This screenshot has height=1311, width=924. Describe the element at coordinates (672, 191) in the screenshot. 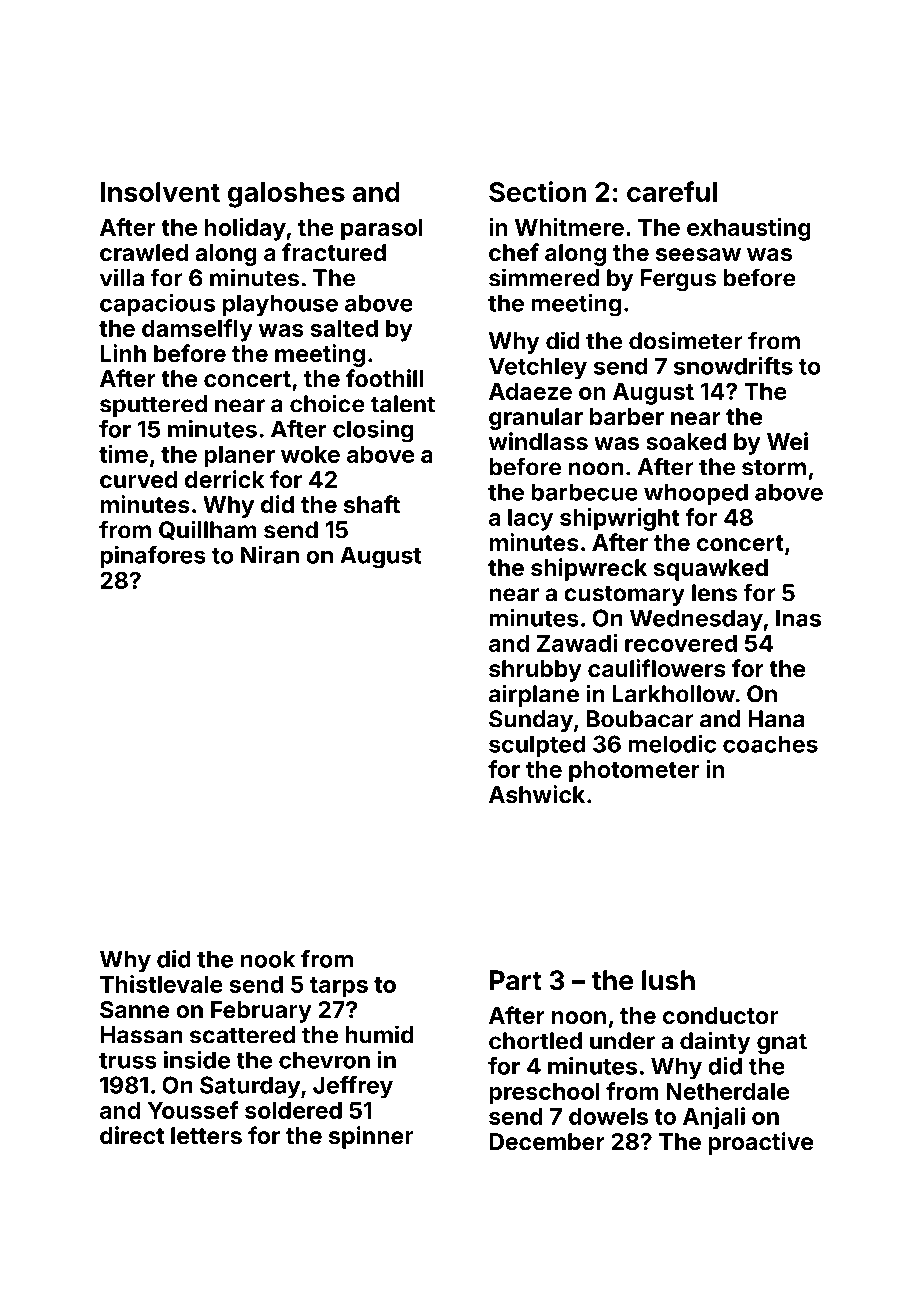

I see `careful` at that location.
